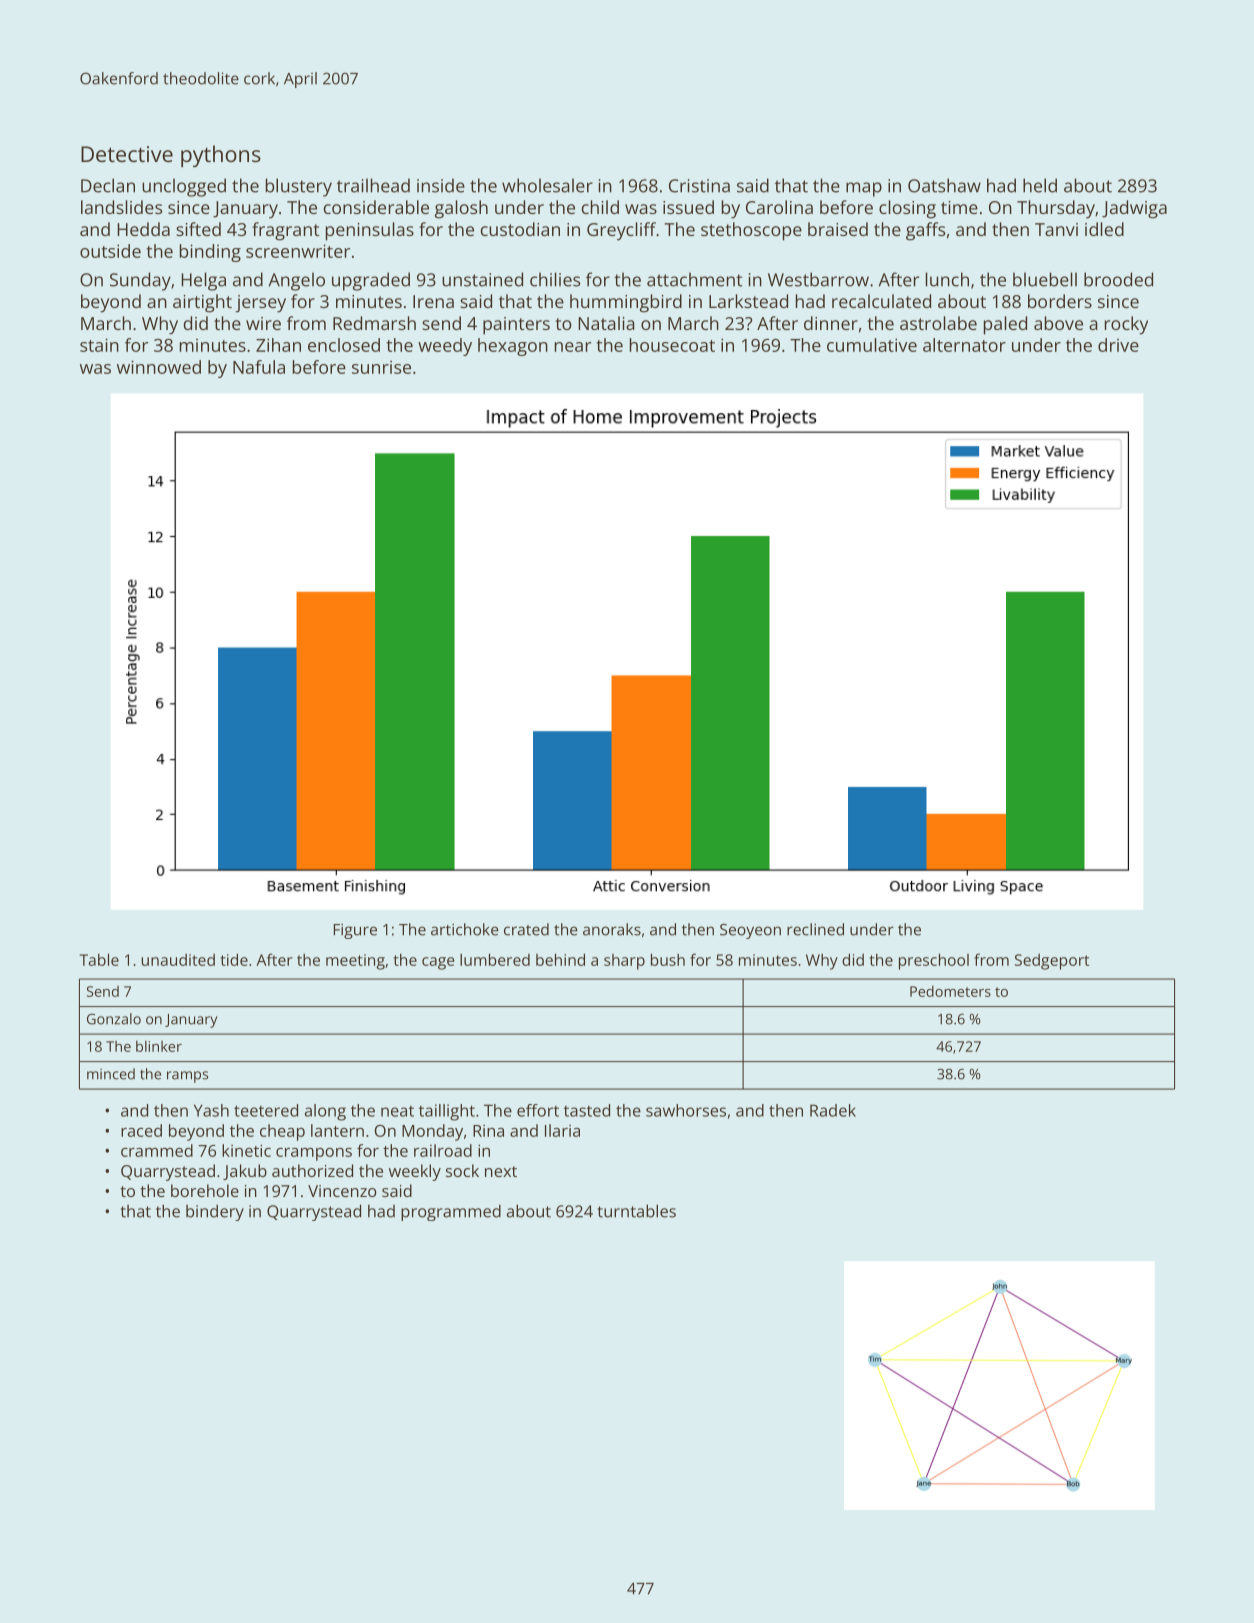 This screenshot has height=1623, width=1254. What do you see at coordinates (246, 1150) in the screenshot?
I see `kinetic` at bounding box center [246, 1150].
